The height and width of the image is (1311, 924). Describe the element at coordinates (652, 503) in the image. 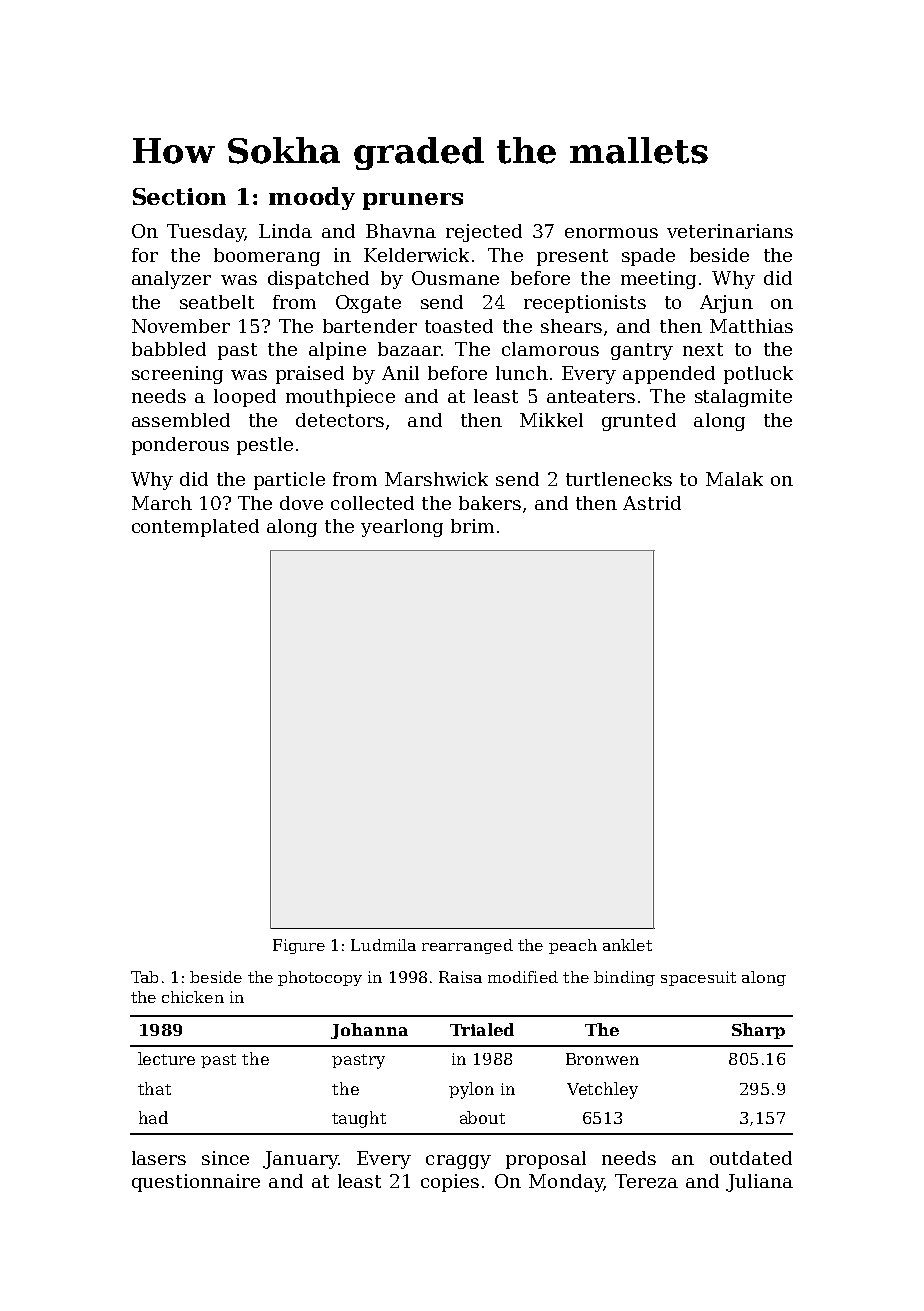

I see `Astrid` at that location.
